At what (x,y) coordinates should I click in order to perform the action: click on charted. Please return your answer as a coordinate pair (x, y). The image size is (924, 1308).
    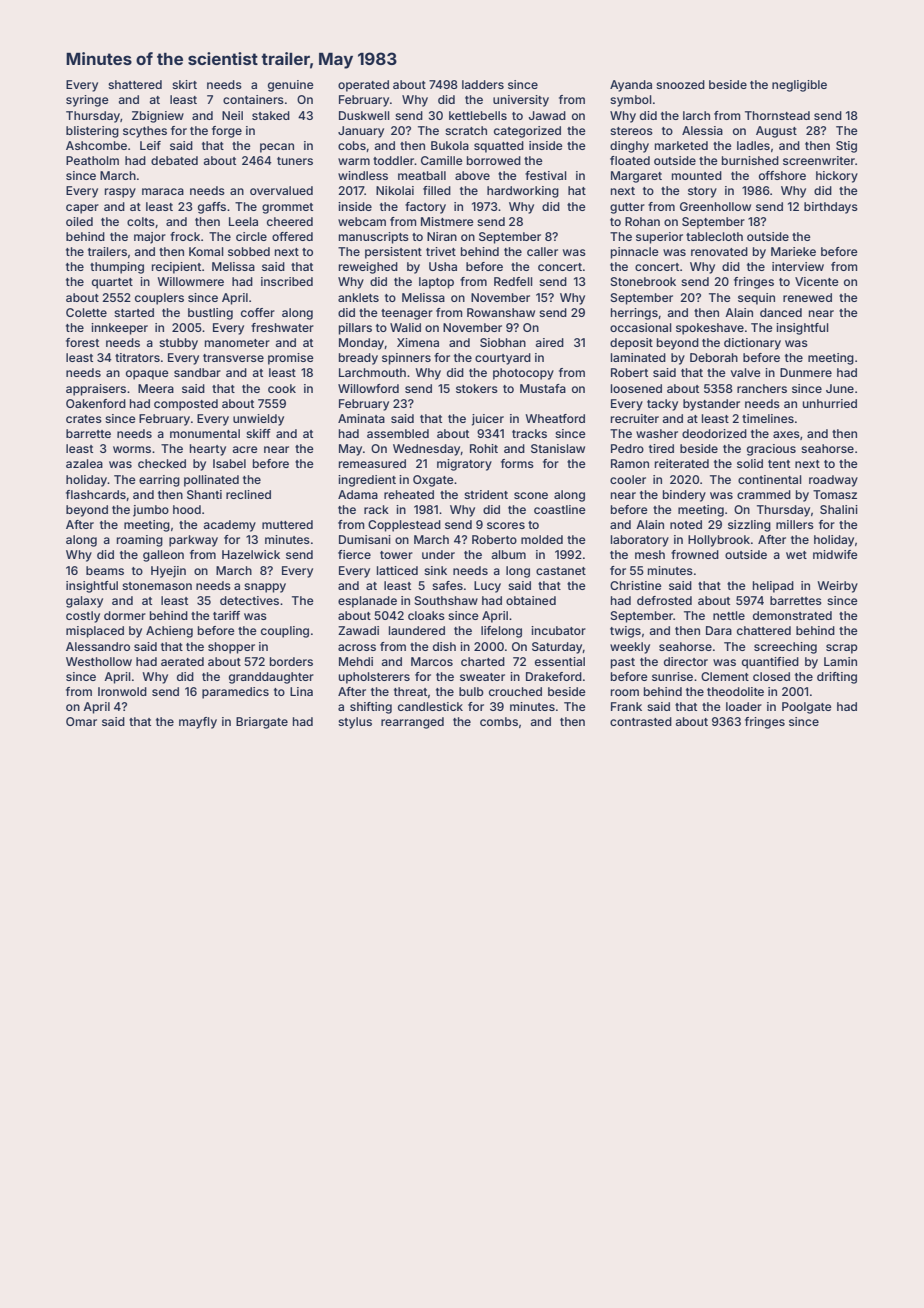
    Looking at the image, I should click on (483, 661).
